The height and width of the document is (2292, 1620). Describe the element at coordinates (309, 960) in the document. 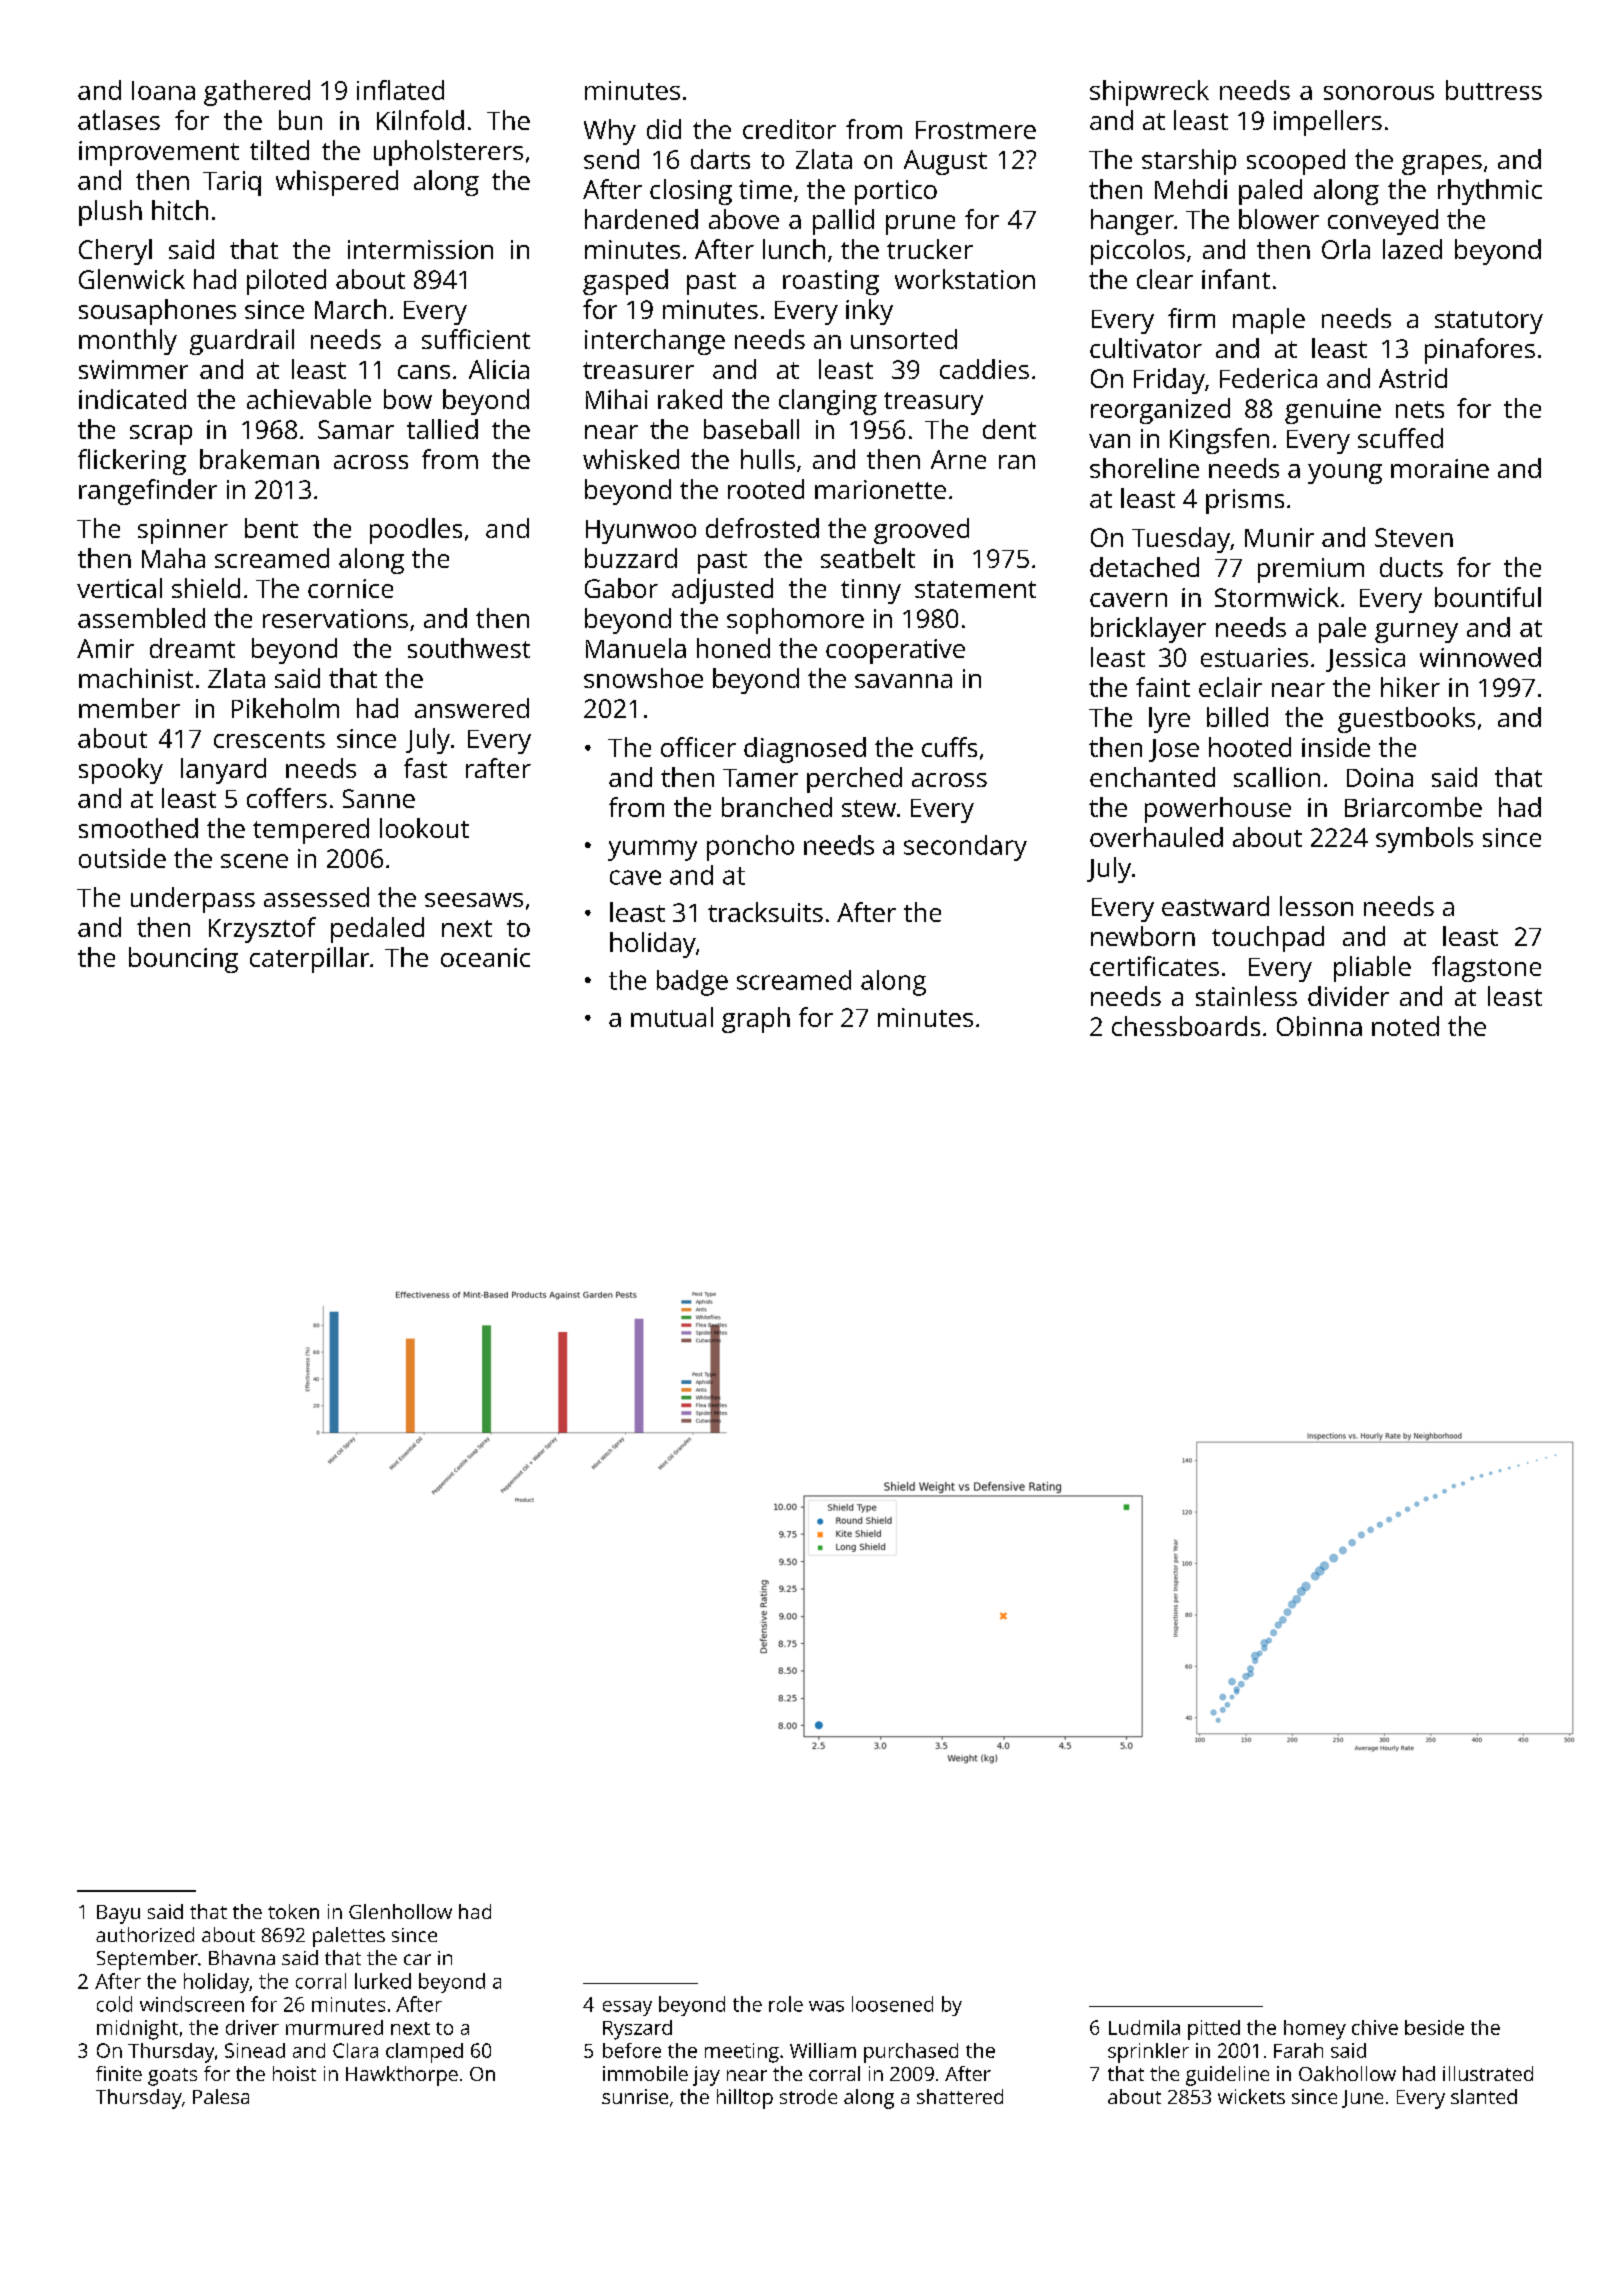

I see `caterpillar` at that location.
